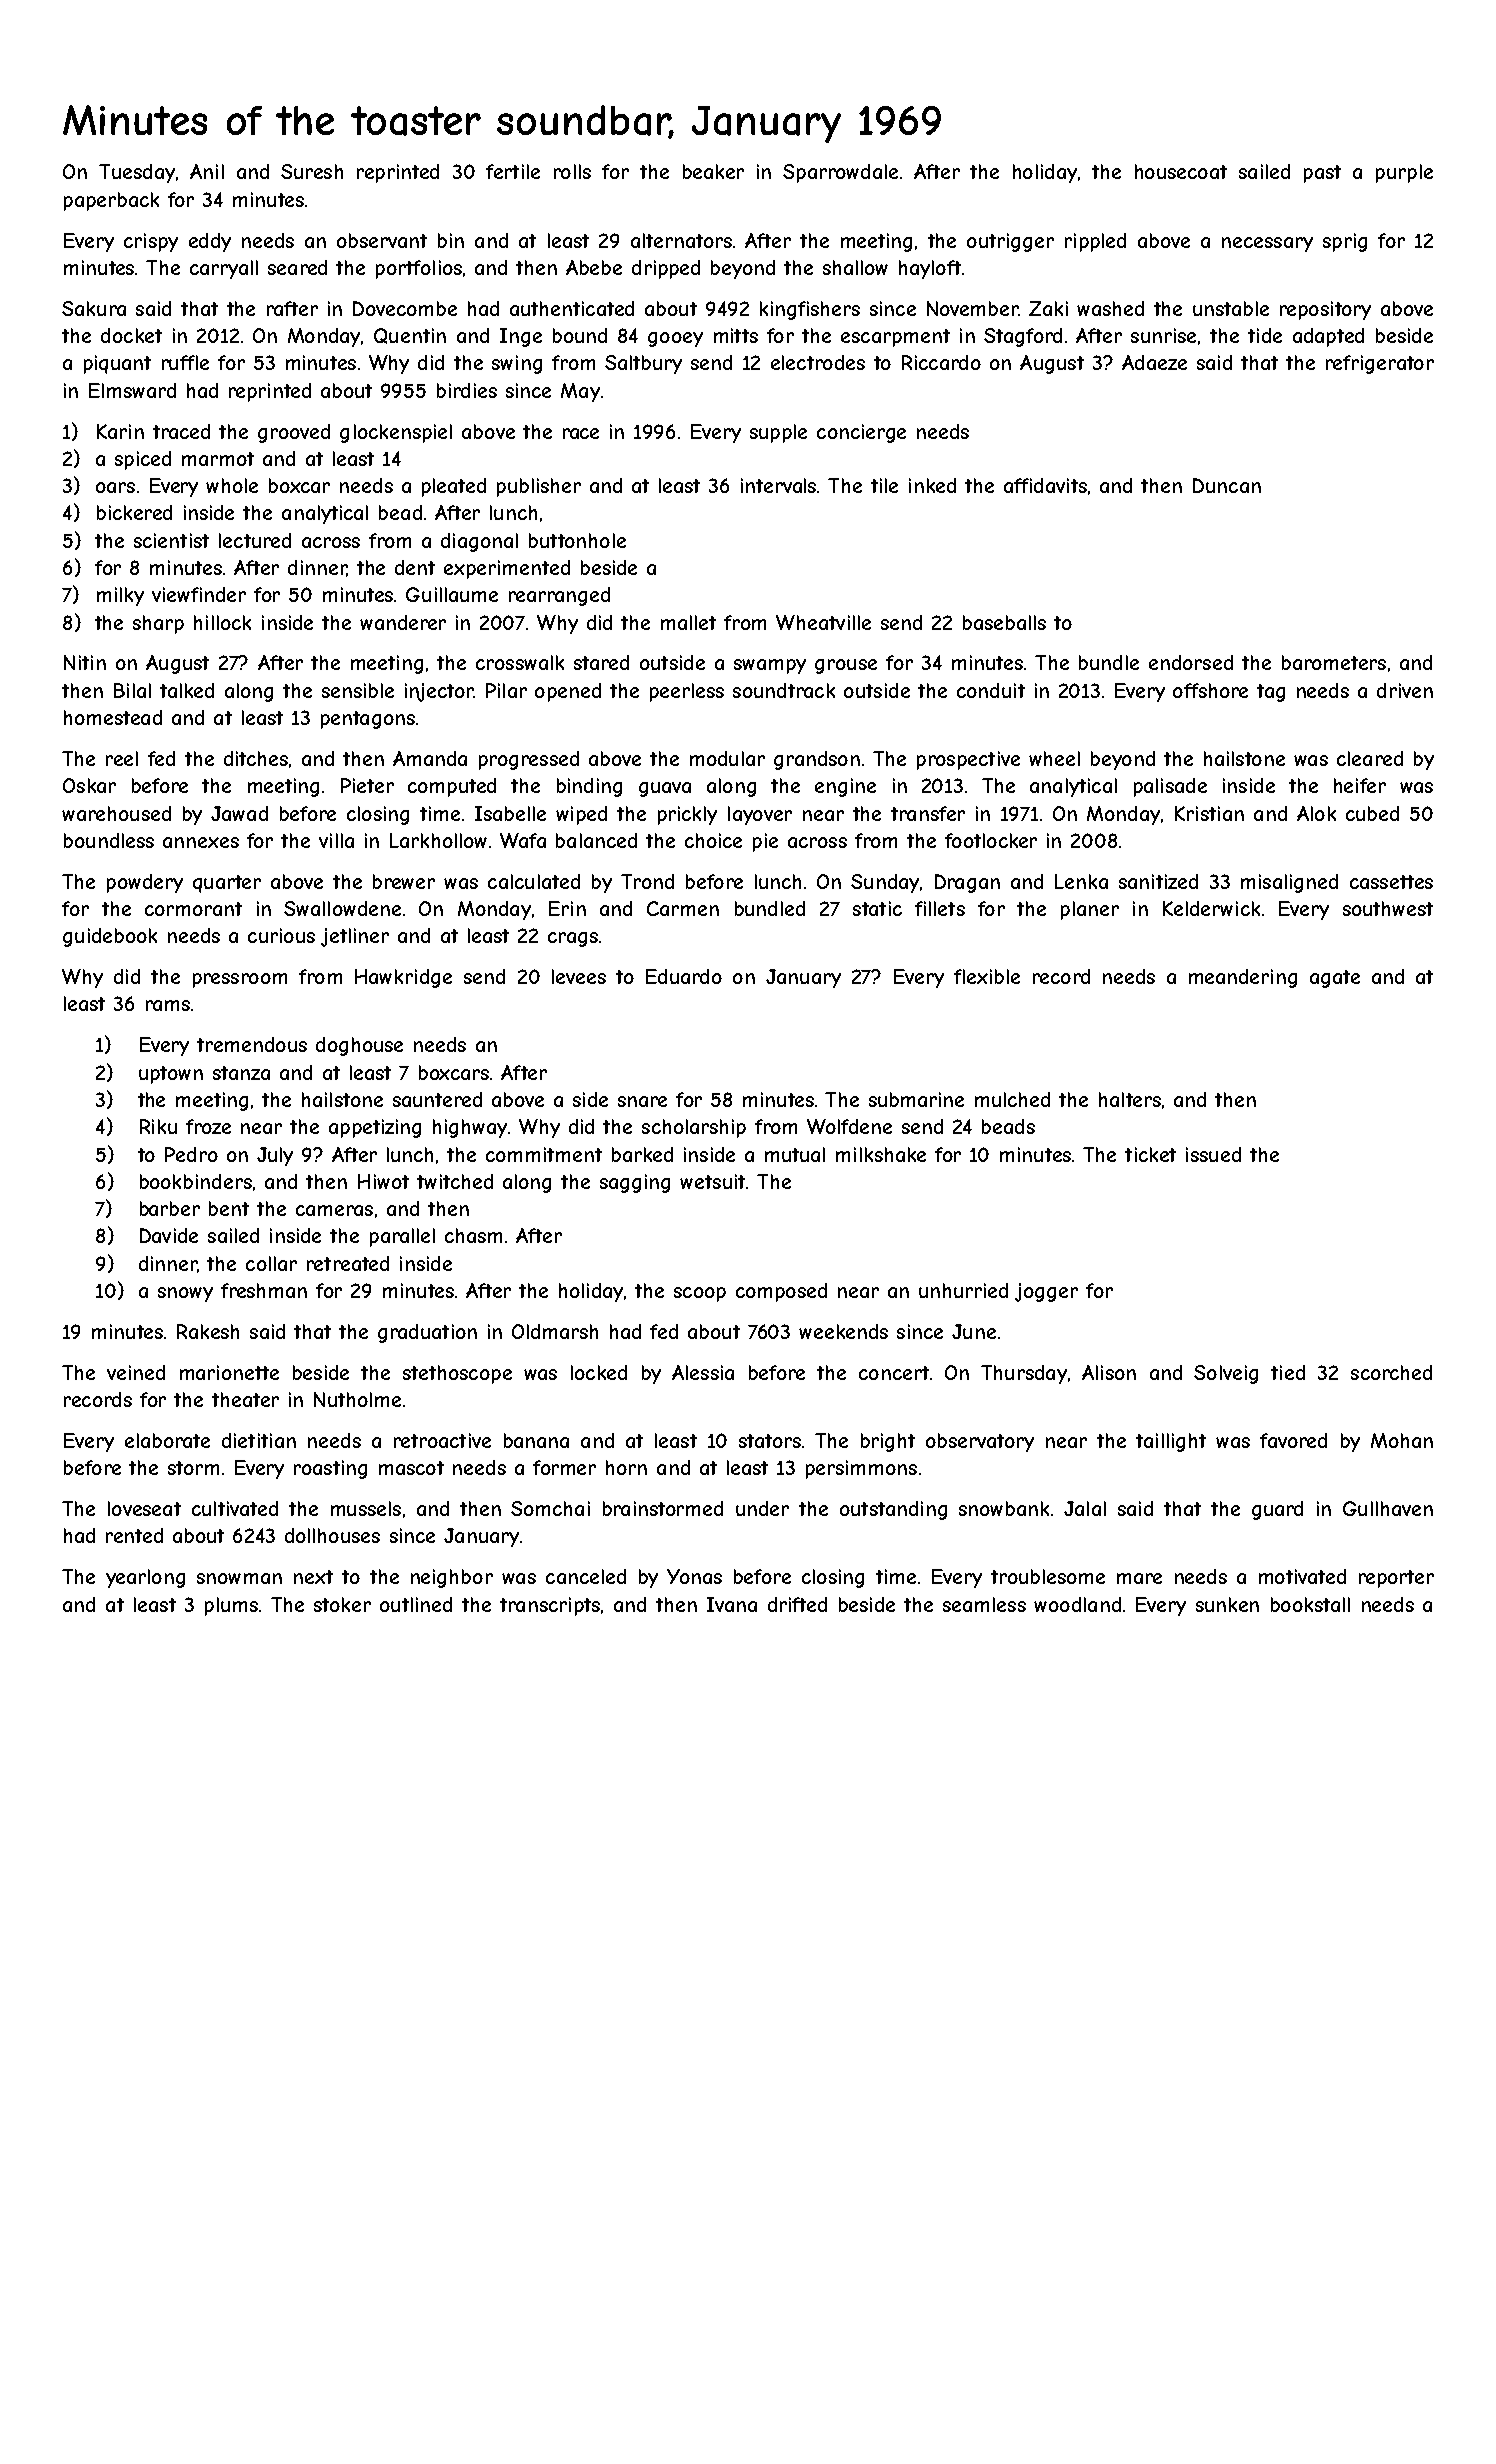 The width and height of the screenshot is (1496, 2464). What do you see at coordinates (1181, 171) in the screenshot?
I see `housecoat` at bounding box center [1181, 171].
